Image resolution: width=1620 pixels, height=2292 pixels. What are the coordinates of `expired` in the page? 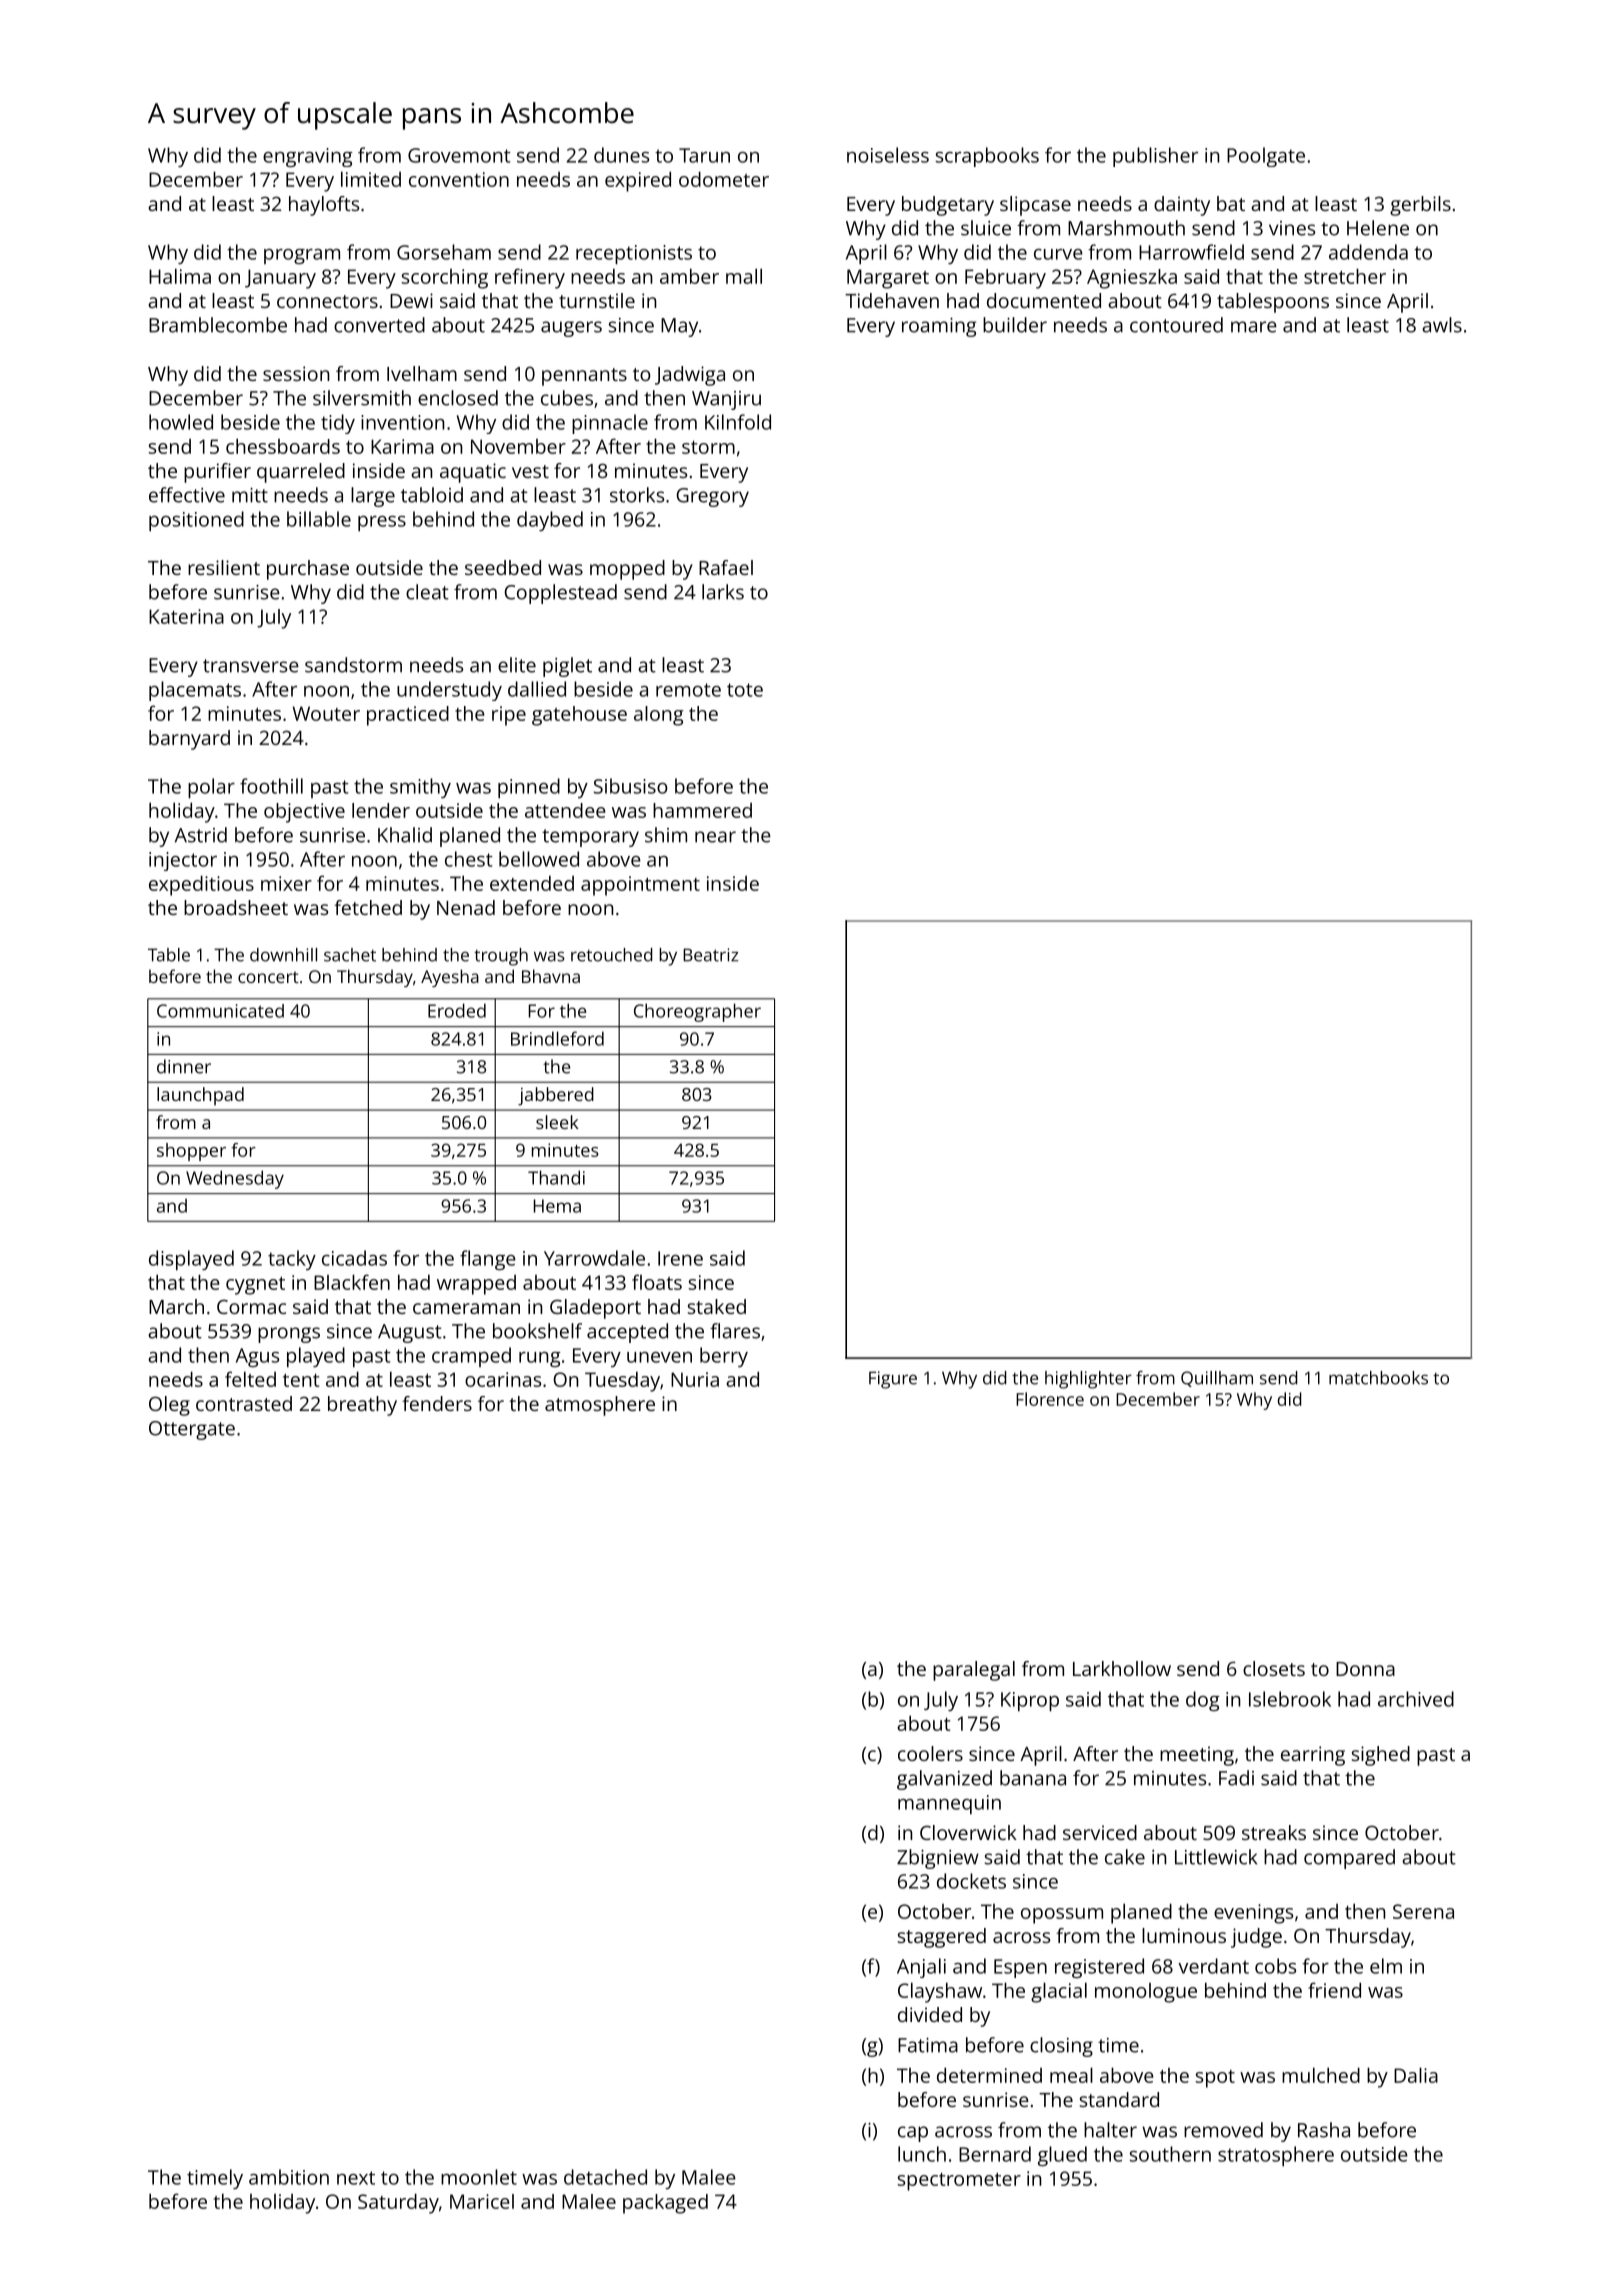 It's located at (638, 181).
